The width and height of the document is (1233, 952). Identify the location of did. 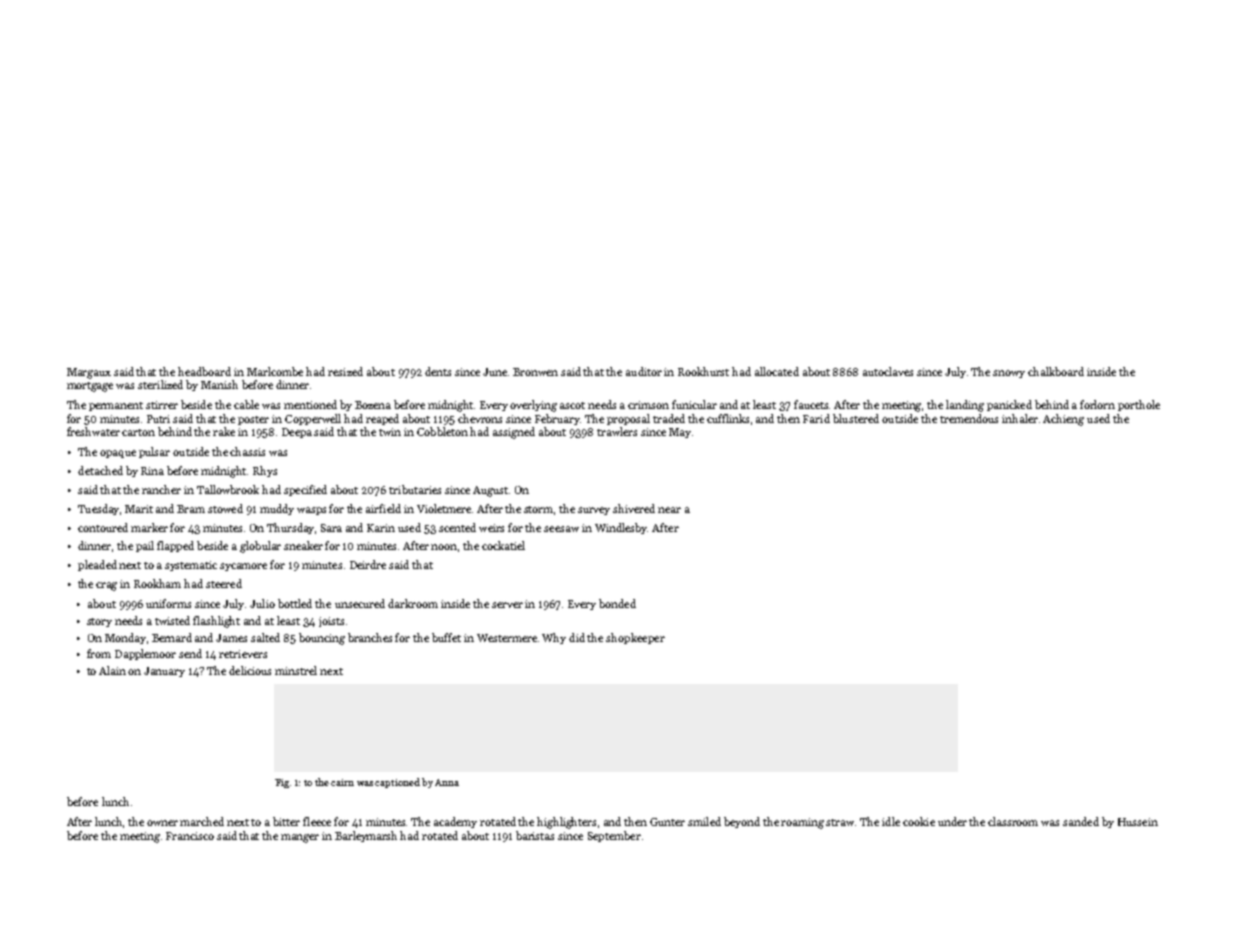
(577, 637).
